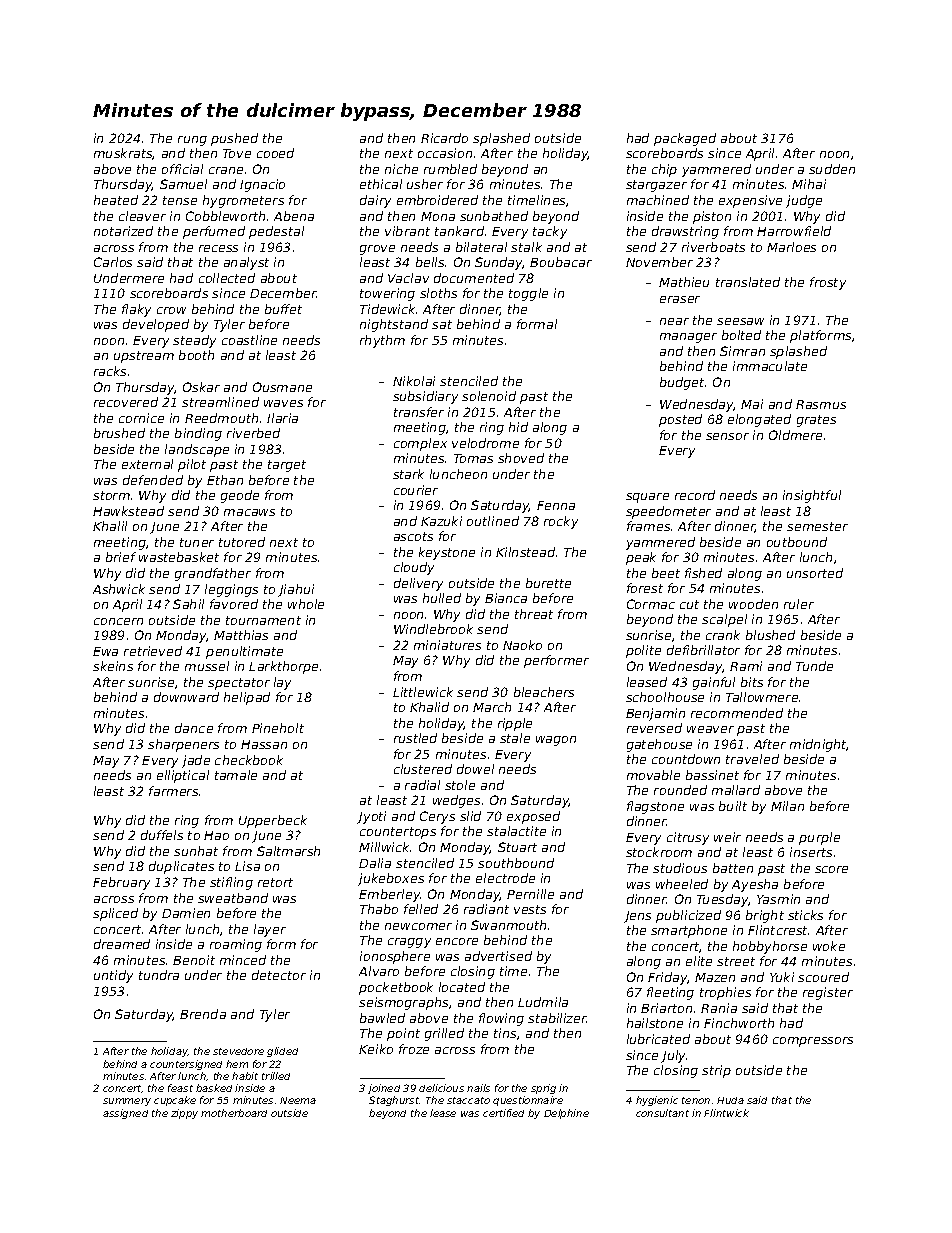 The image size is (952, 1233). Describe the element at coordinates (123, 154) in the screenshot. I see `muskrats` at that location.
